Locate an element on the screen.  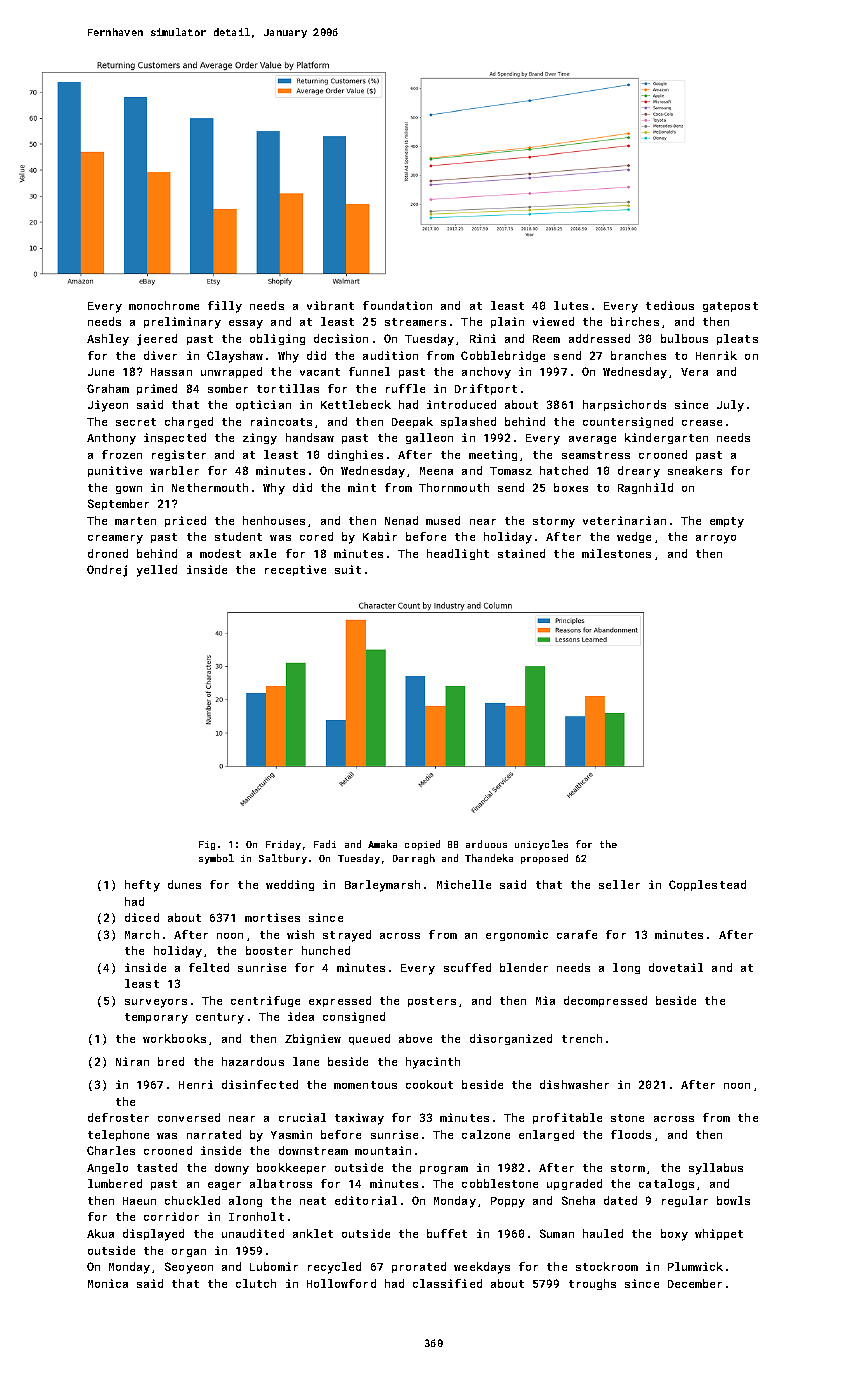
diver is located at coordinates (160, 355).
